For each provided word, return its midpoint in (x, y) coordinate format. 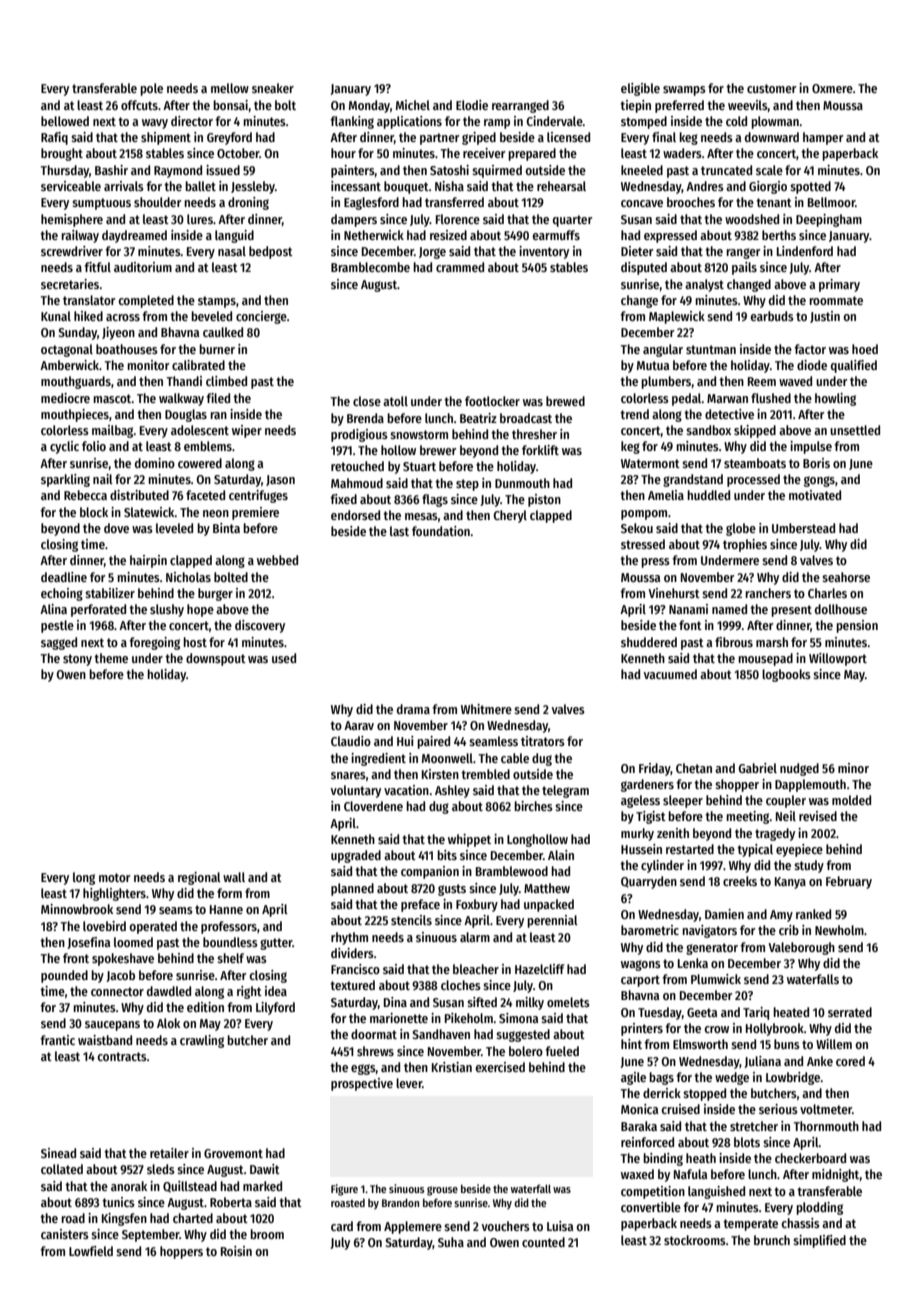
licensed (568, 137)
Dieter (637, 251)
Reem (762, 381)
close (367, 401)
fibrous (734, 642)
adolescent (200, 430)
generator (712, 949)
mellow (230, 88)
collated (62, 1169)
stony (77, 660)
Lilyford (275, 1008)
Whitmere (486, 709)
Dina (395, 1002)
